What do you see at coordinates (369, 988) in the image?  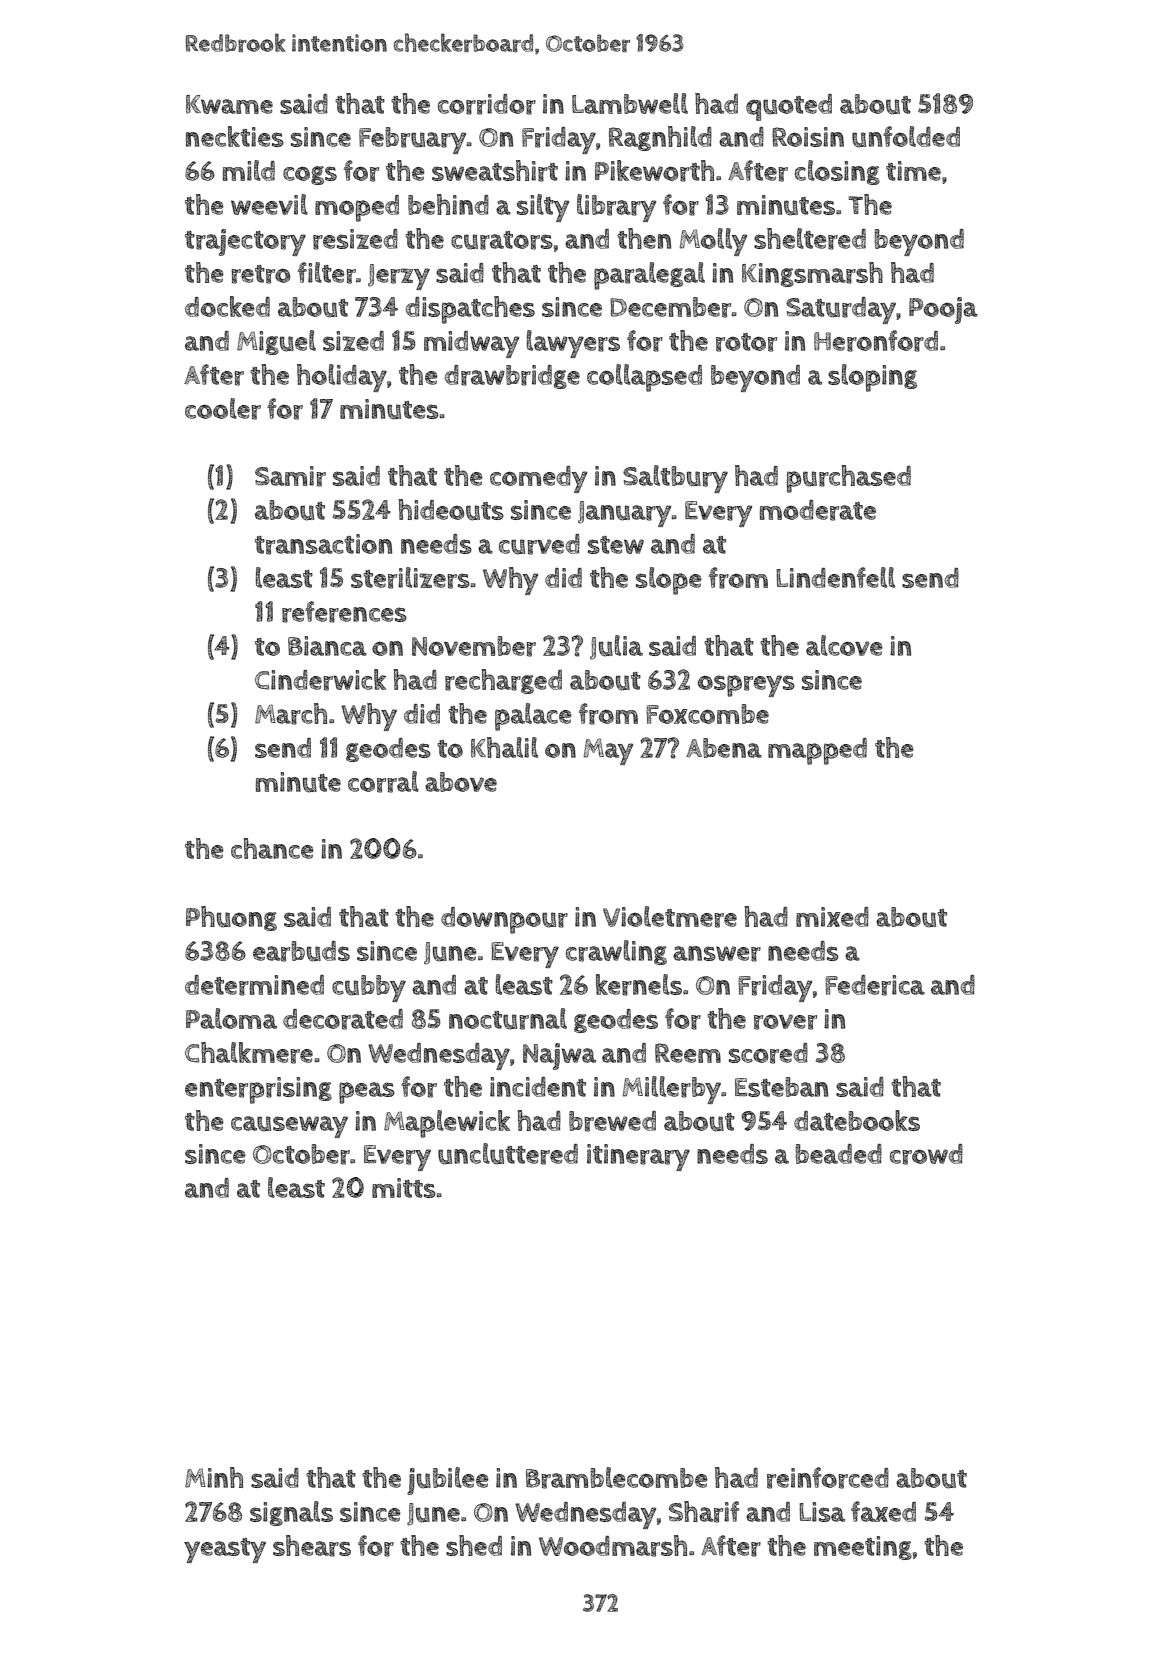 I see `cubby` at bounding box center [369, 988].
